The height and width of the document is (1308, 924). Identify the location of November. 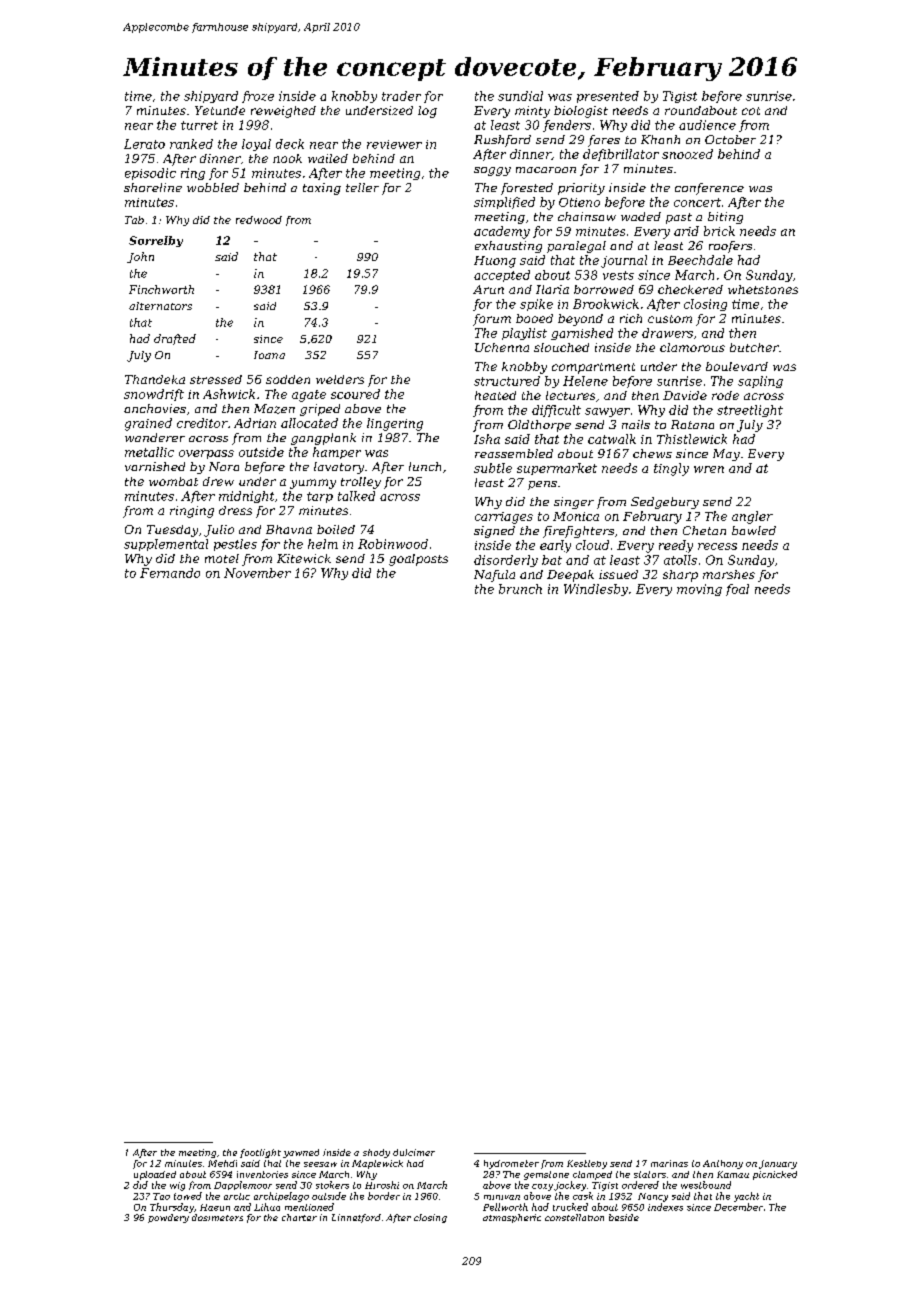
(257, 573).
